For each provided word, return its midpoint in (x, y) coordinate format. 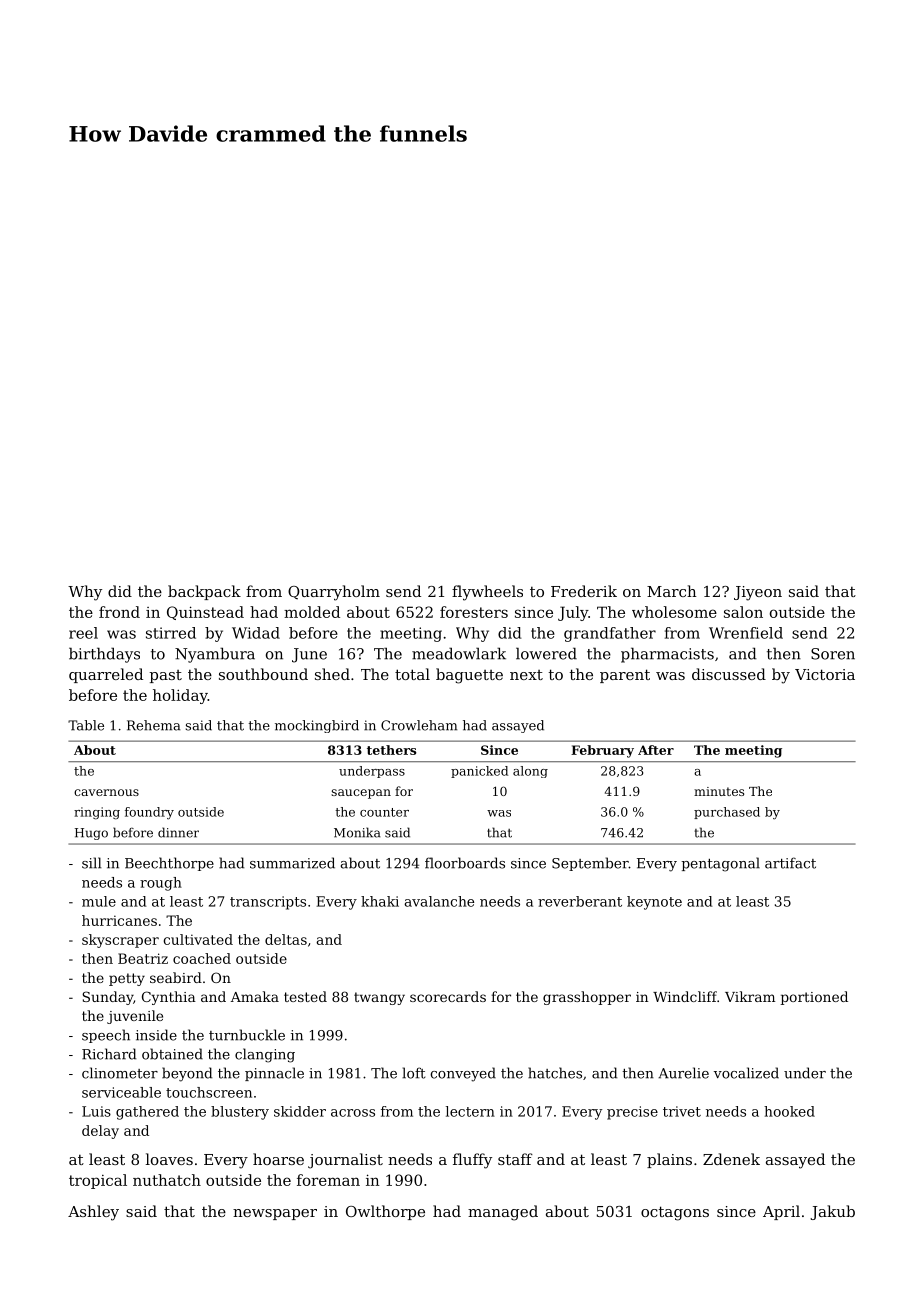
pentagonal (720, 864)
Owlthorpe (385, 1212)
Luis (96, 1111)
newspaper (275, 1214)
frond (119, 612)
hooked (789, 1111)
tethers (392, 750)
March (672, 591)
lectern (470, 1111)
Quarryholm (334, 593)
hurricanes (119, 920)
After (656, 750)
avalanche (439, 901)
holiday (180, 696)
